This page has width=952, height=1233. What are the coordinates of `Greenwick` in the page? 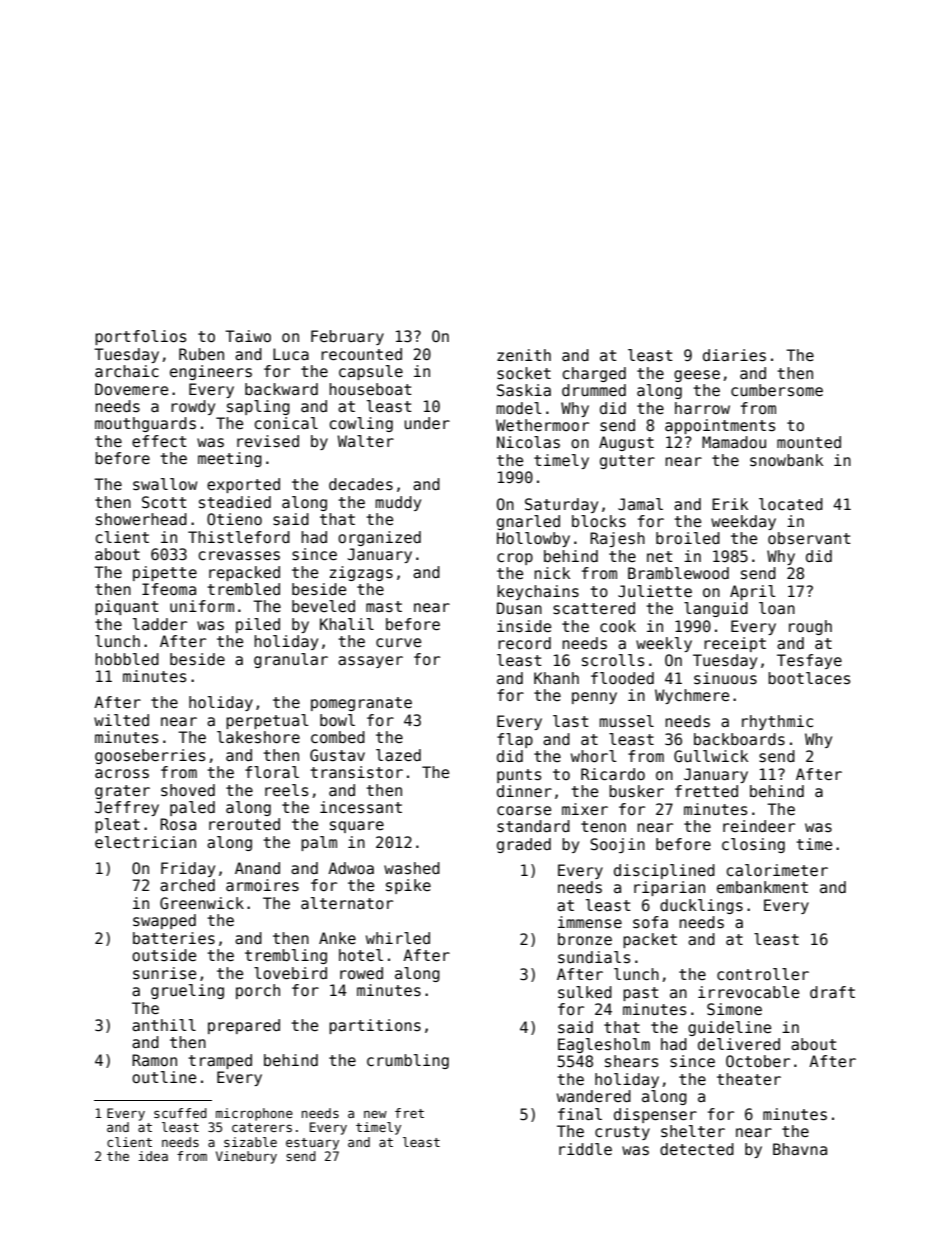 It's located at (202, 903).
